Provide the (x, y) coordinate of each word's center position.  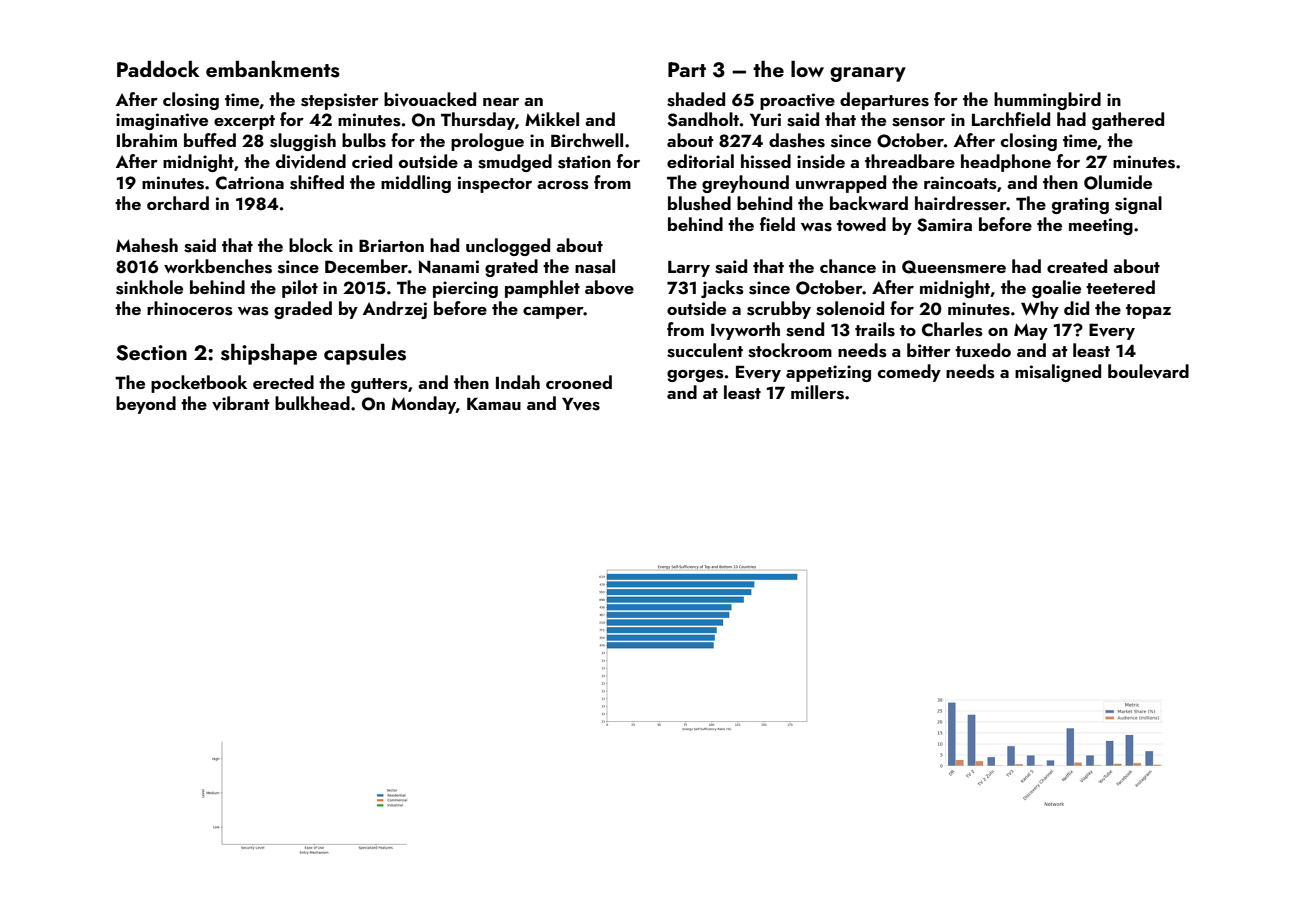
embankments (273, 69)
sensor (918, 122)
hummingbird (1047, 101)
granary (868, 74)
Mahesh (147, 245)
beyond (146, 405)
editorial (700, 161)
